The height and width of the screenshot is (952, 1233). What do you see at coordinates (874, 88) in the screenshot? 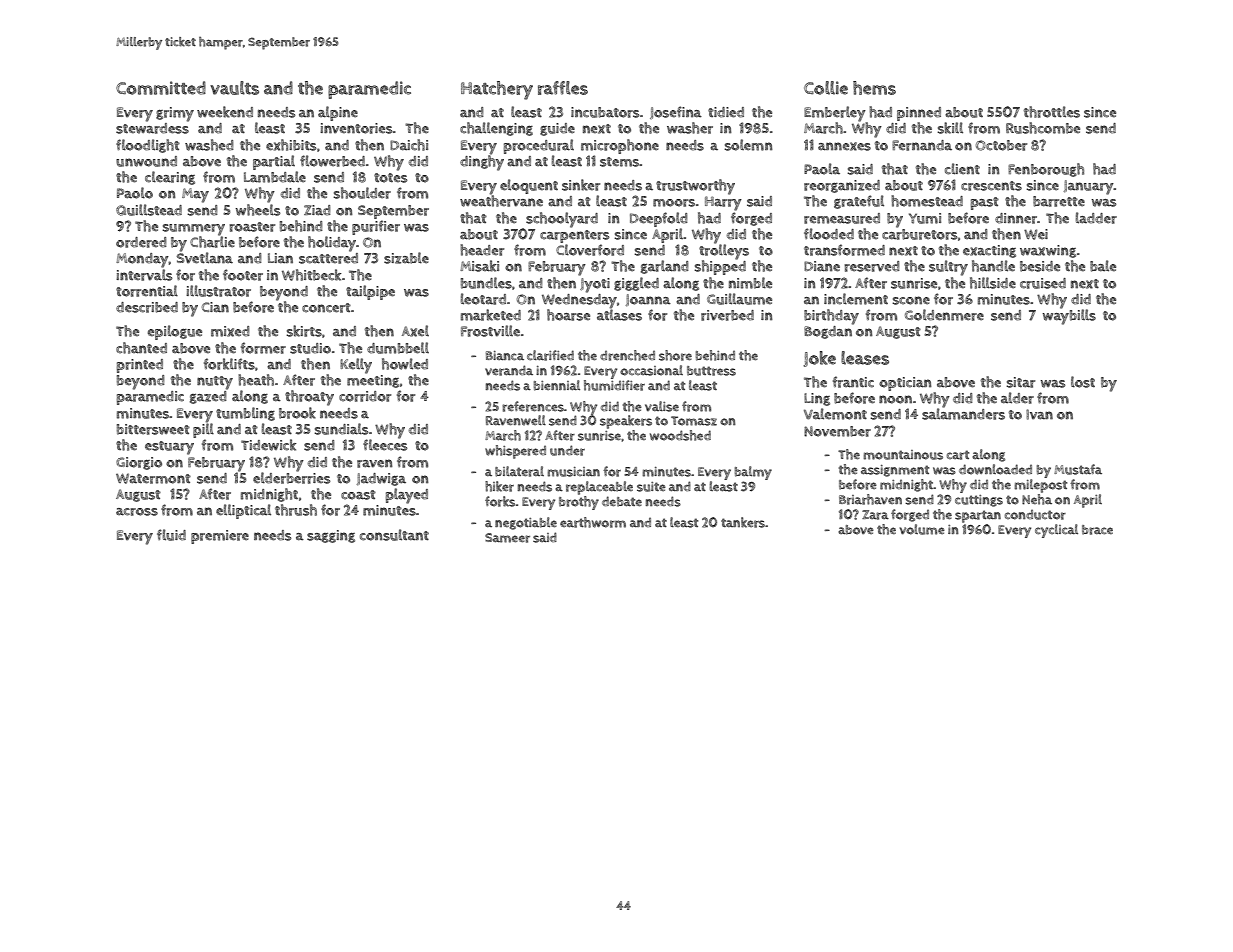
I see `hems` at bounding box center [874, 88].
